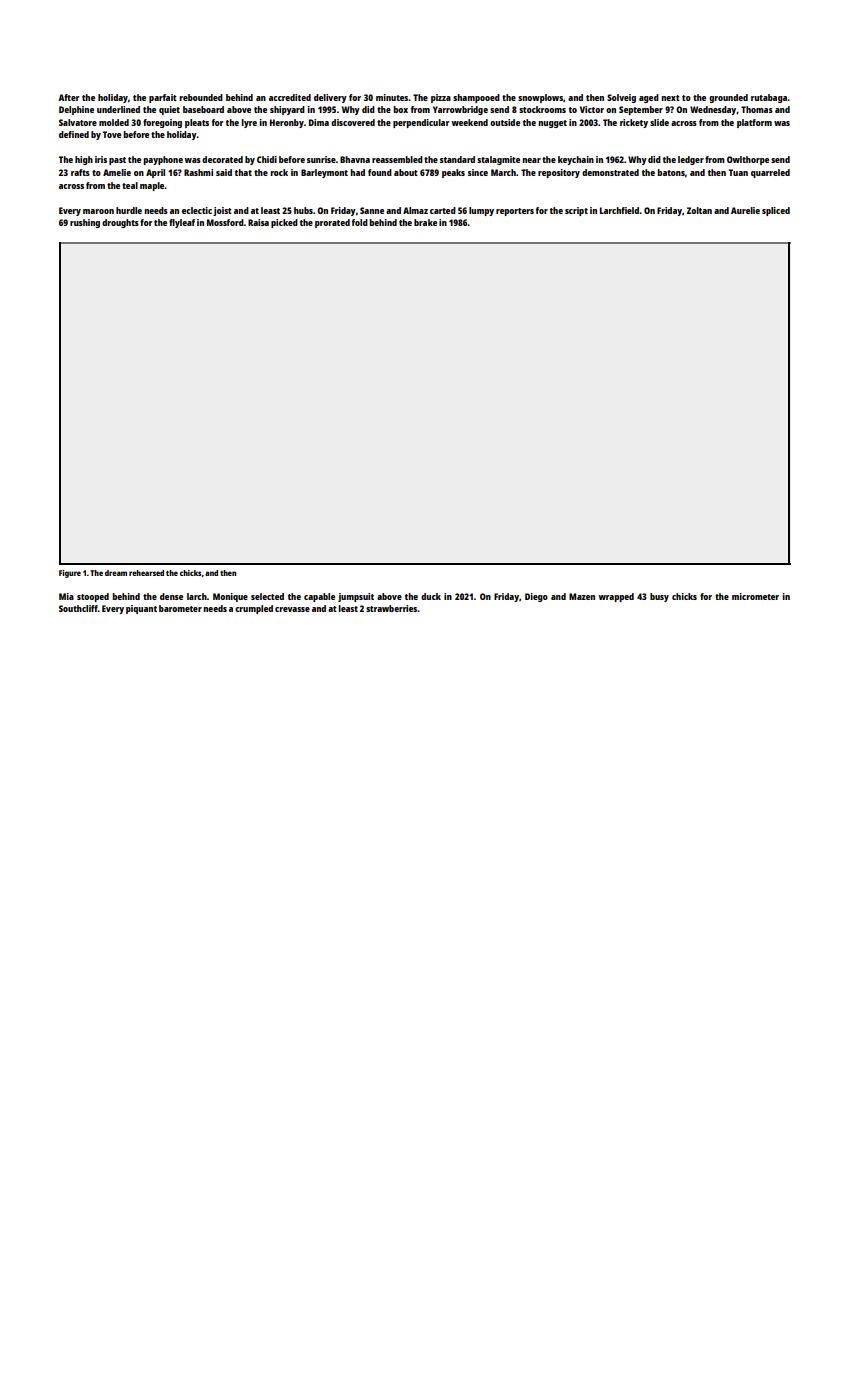 Image resolution: width=849 pixels, height=1400 pixels. Describe the element at coordinates (78, 608) in the screenshot. I see `Southcliff` at that location.
